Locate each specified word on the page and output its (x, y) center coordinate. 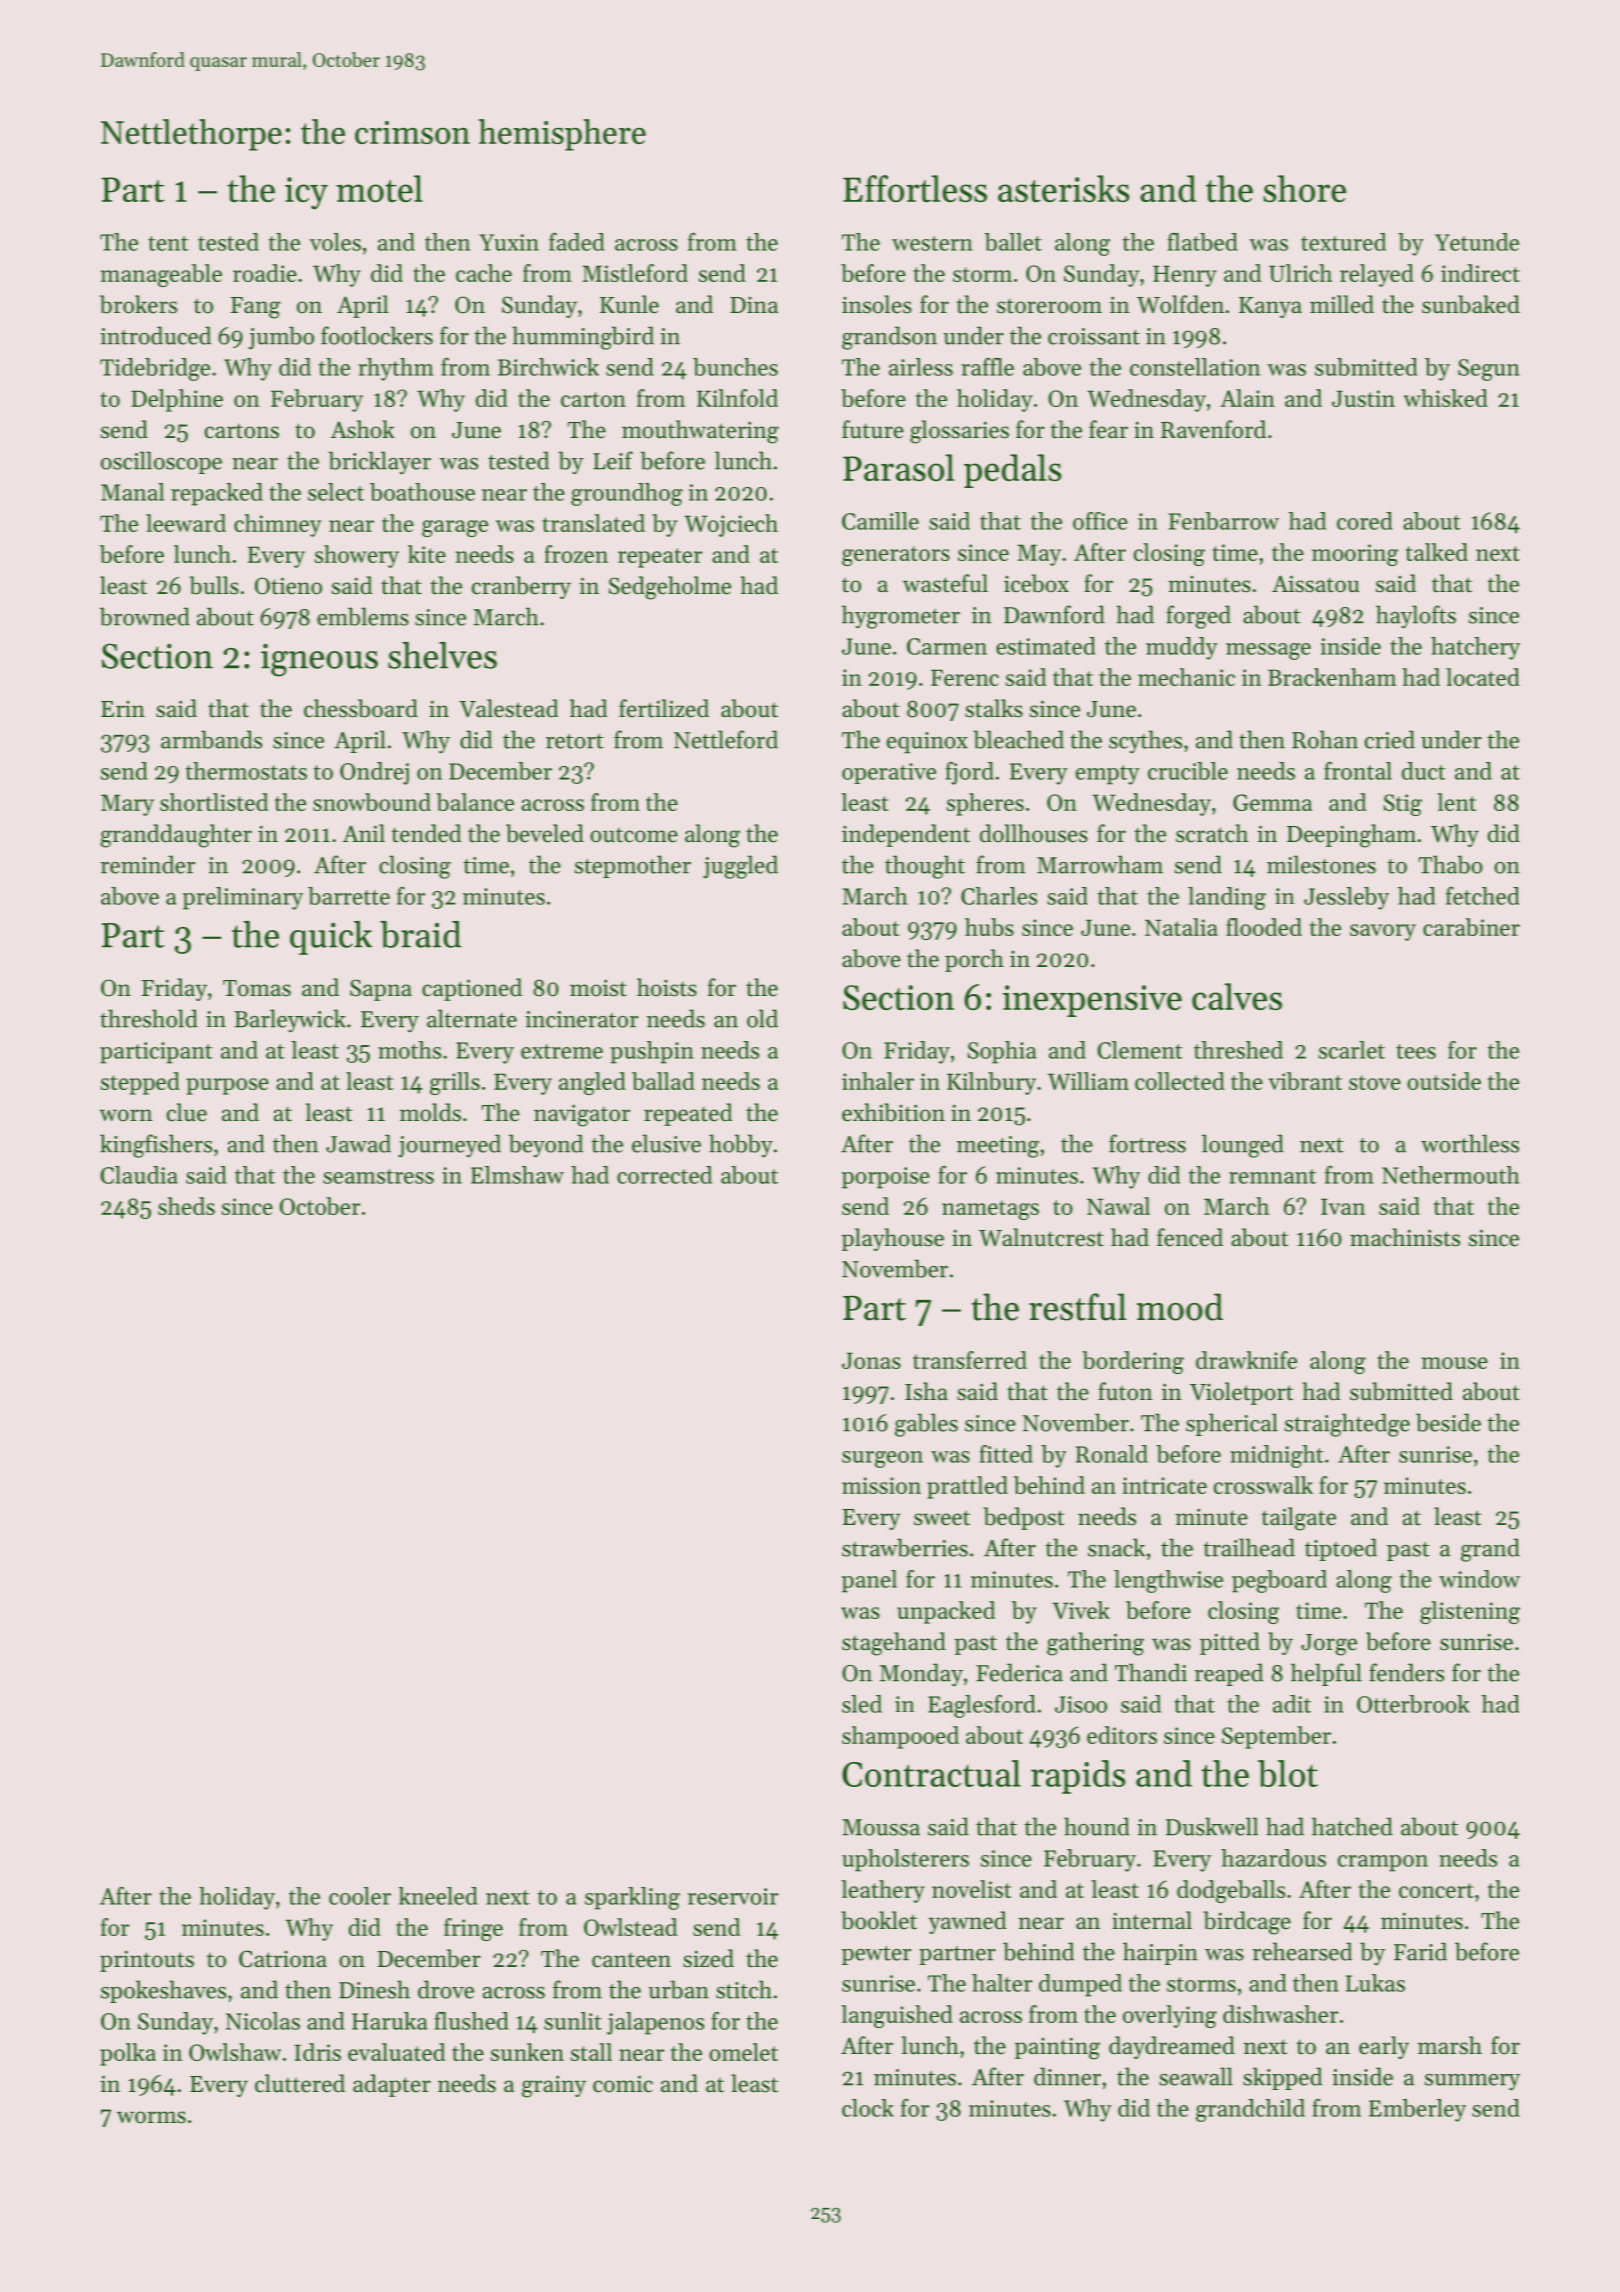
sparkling (632, 1898)
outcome (634, 835)
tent (168, 243)
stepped (140, 1083)
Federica (1019, 1672)
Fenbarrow (1223, 521)
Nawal (1118, 1206)
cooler (360, 1896)
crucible (1188, 771)
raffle (987, 367)
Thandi (1151, 1672)
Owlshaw (235, 2052)
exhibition (893, 1112)
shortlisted (214, 802)
